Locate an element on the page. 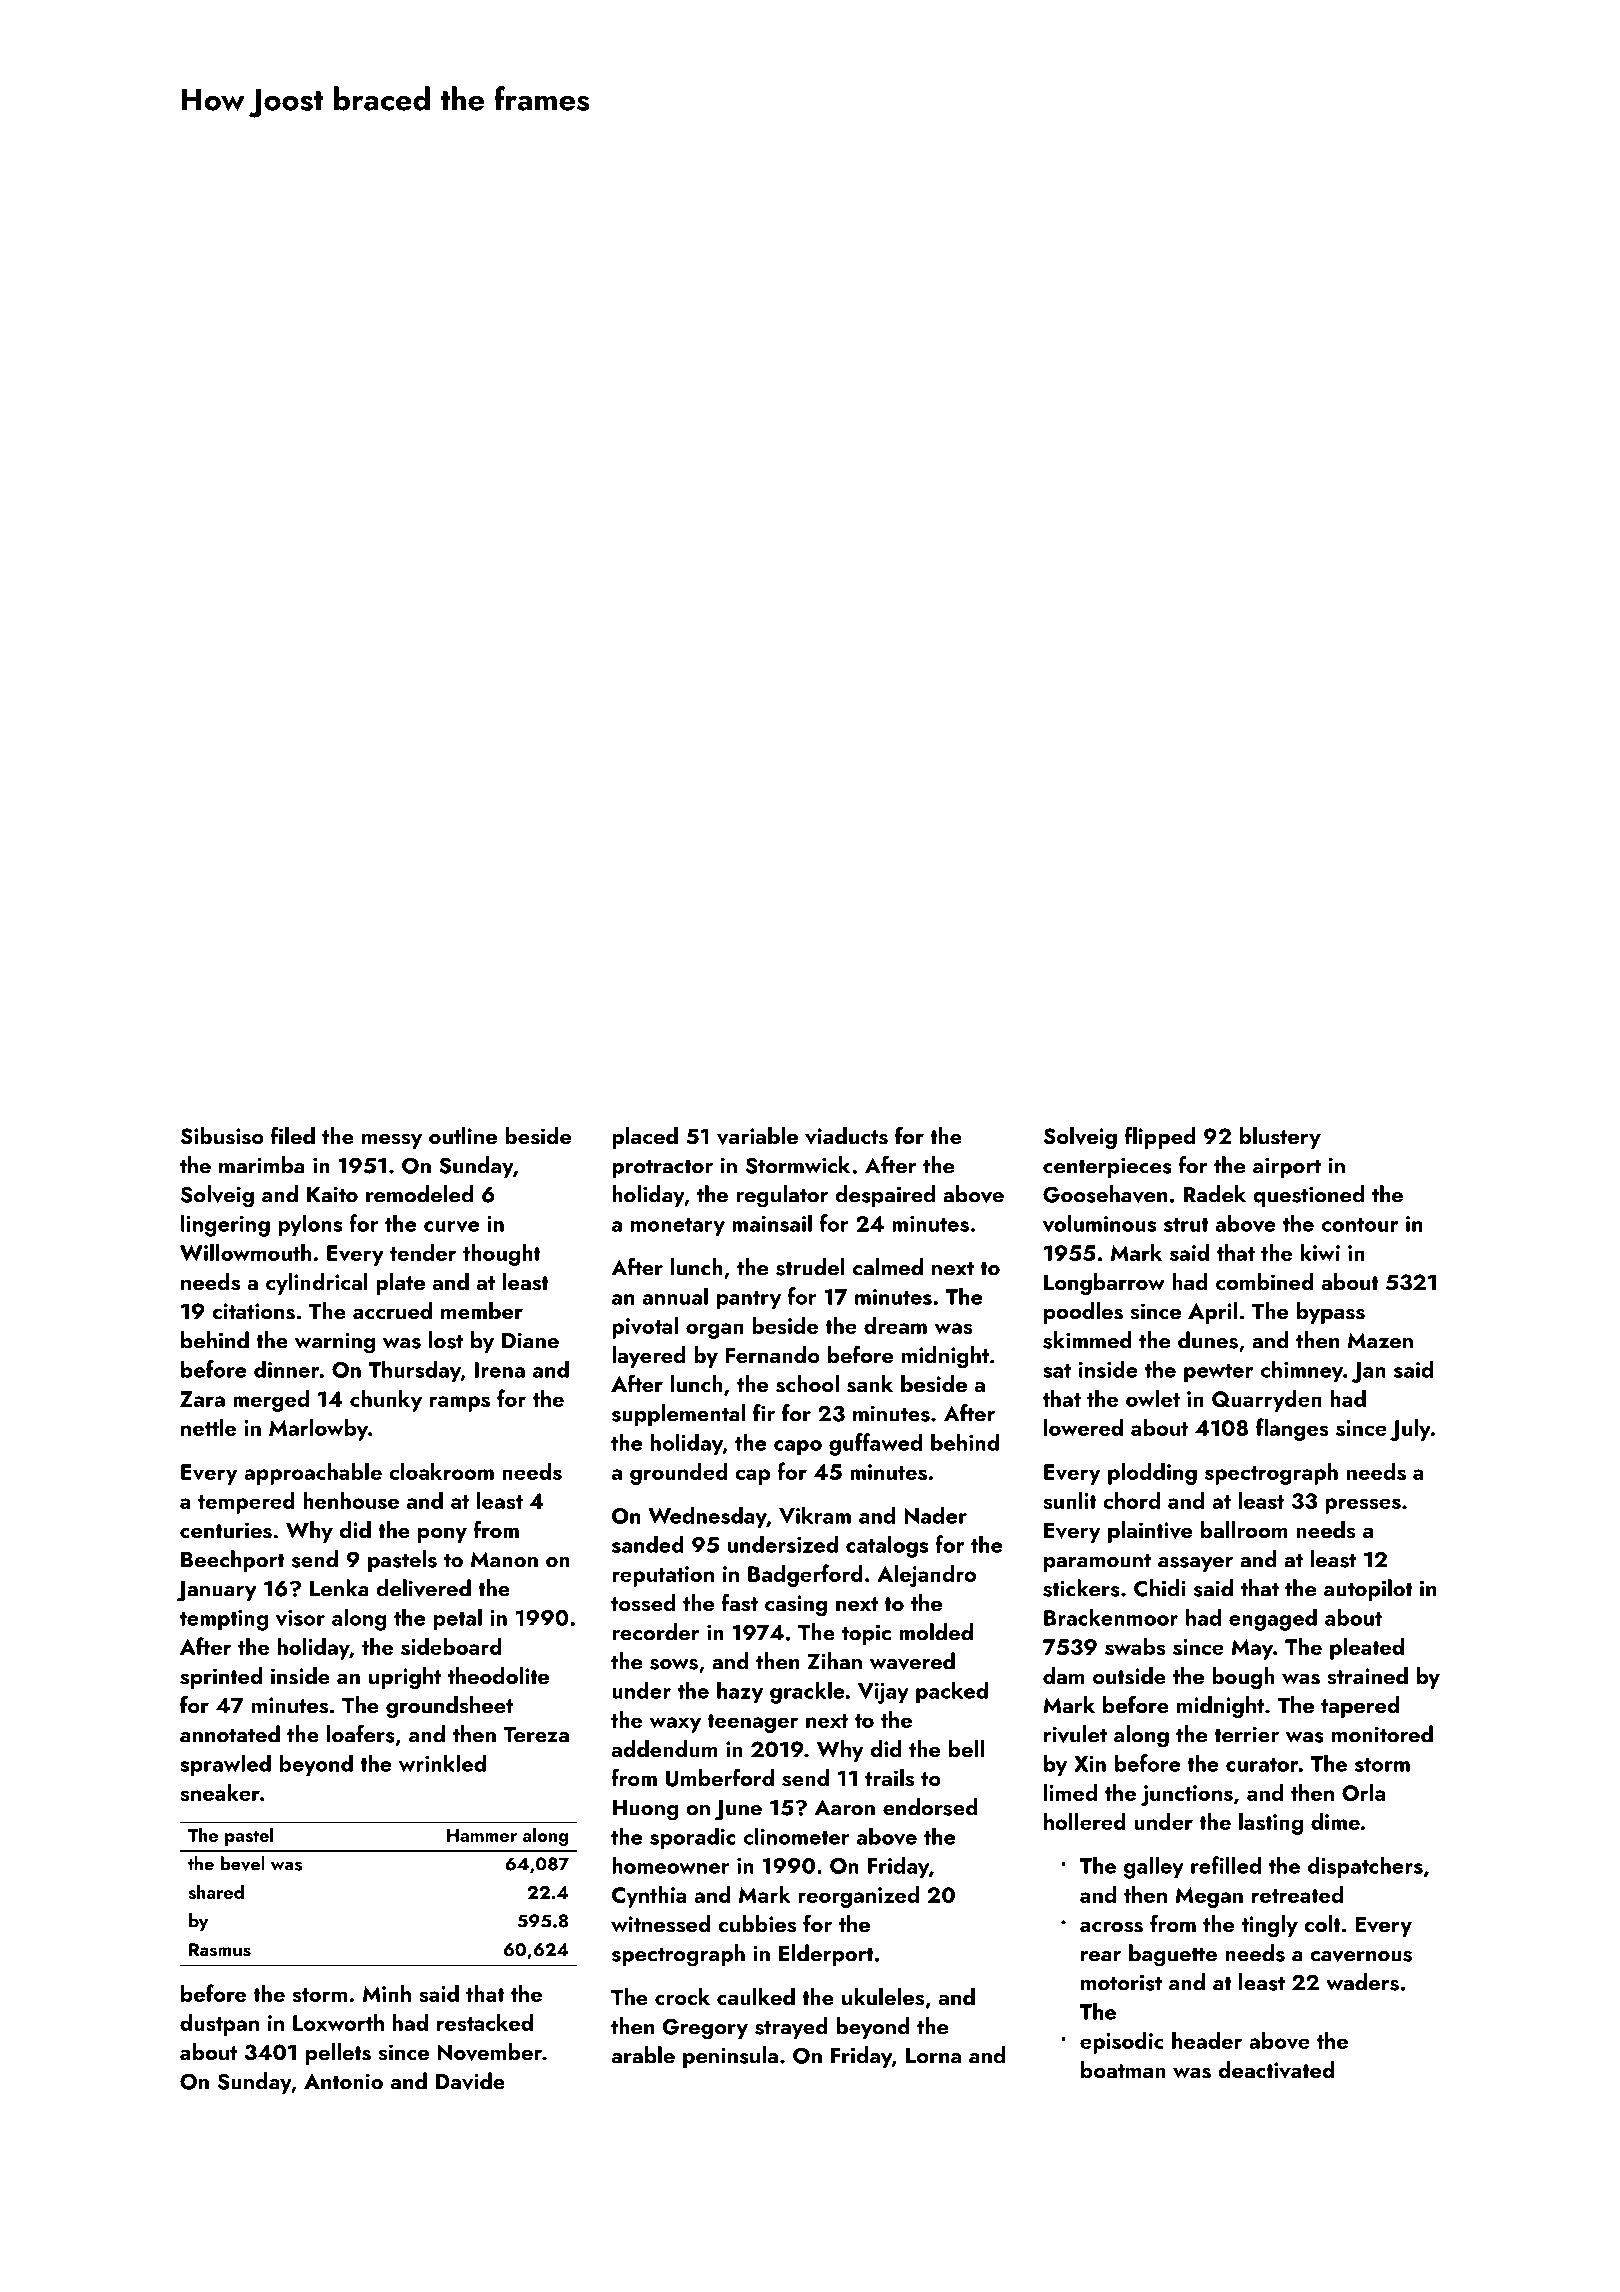 The width and height of the image is (1620, 2292). curve is located at coordinates (451, 1226).
